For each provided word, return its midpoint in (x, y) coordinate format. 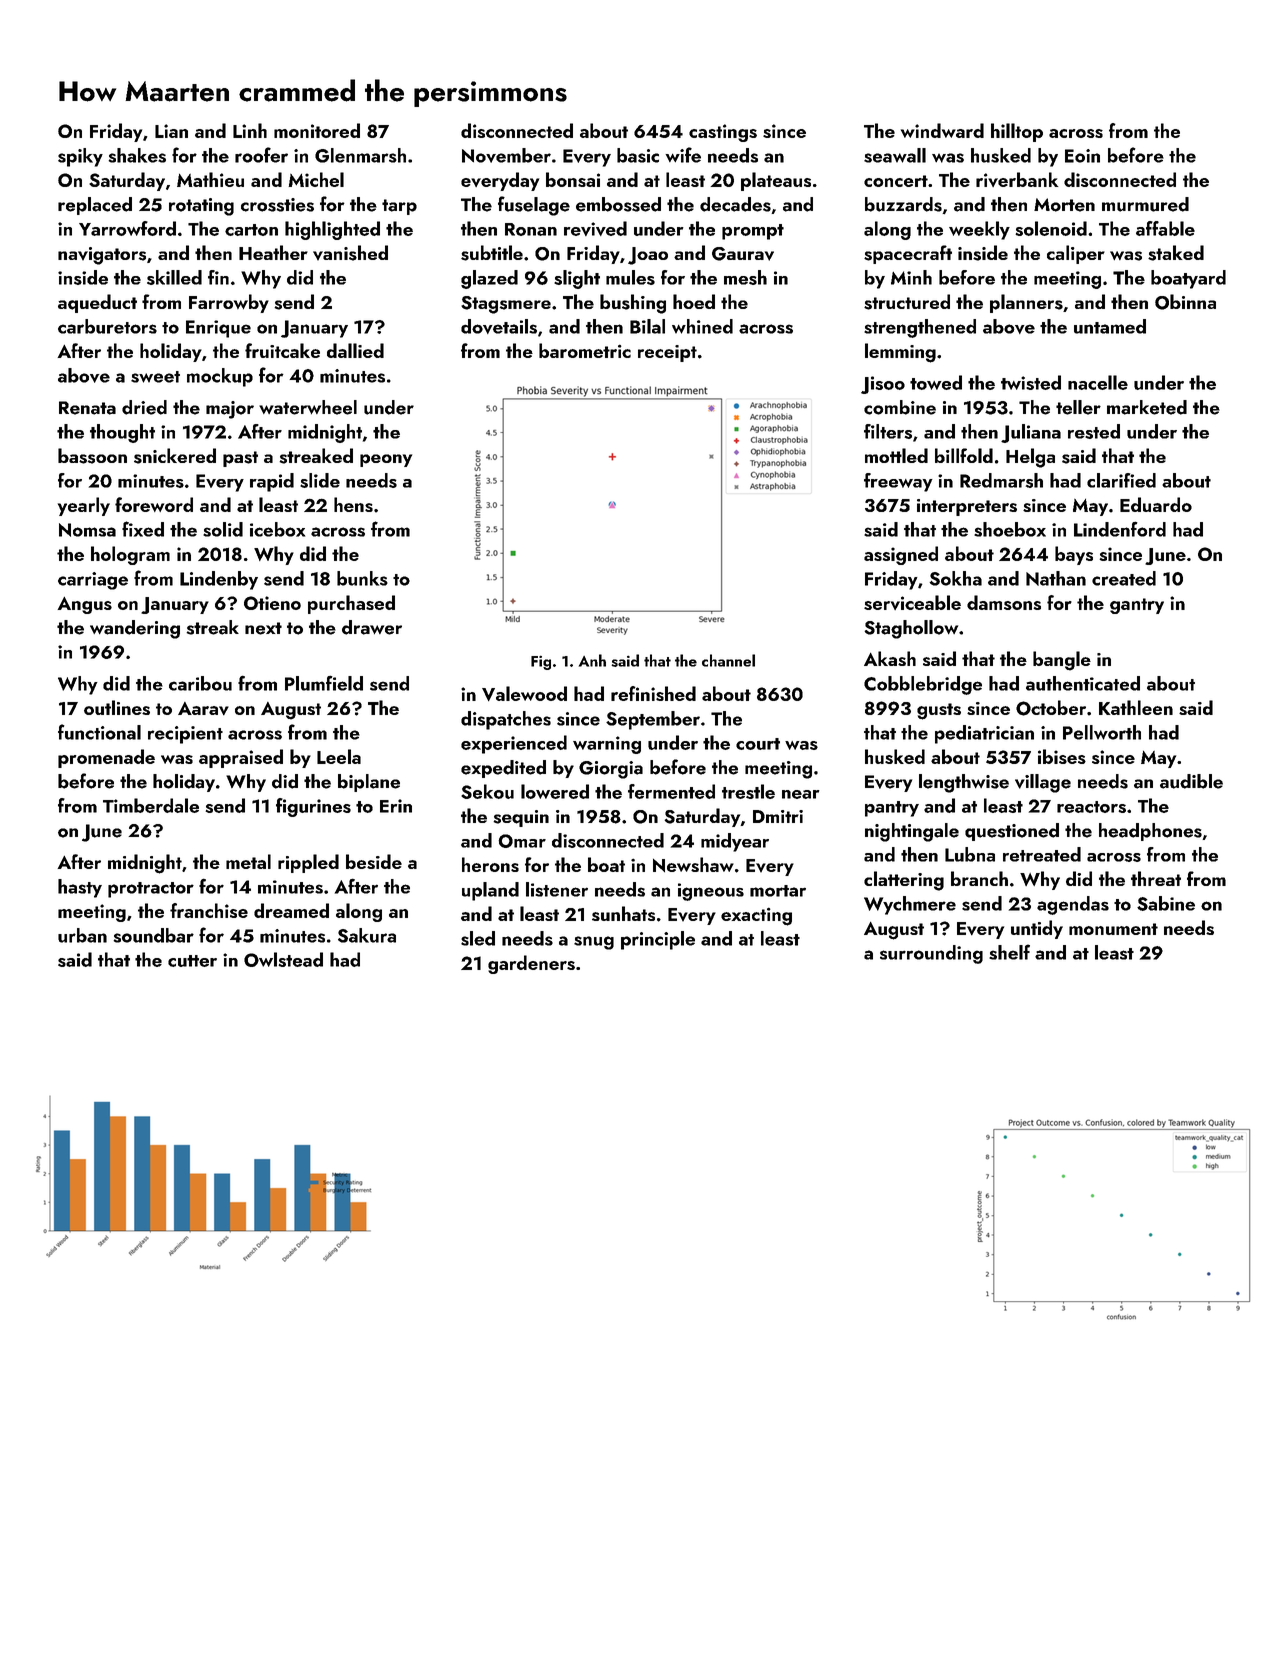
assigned (901, 555)
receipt (667, 353)
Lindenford (1120, 529)
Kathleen (1136, 707)
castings (723, 133)
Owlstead (283, 959)
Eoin (1082, 156)
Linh (250, 130)
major (230, 410)
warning (607, 745)
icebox (277, 529)
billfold (964, 455)
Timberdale (151, 805)
